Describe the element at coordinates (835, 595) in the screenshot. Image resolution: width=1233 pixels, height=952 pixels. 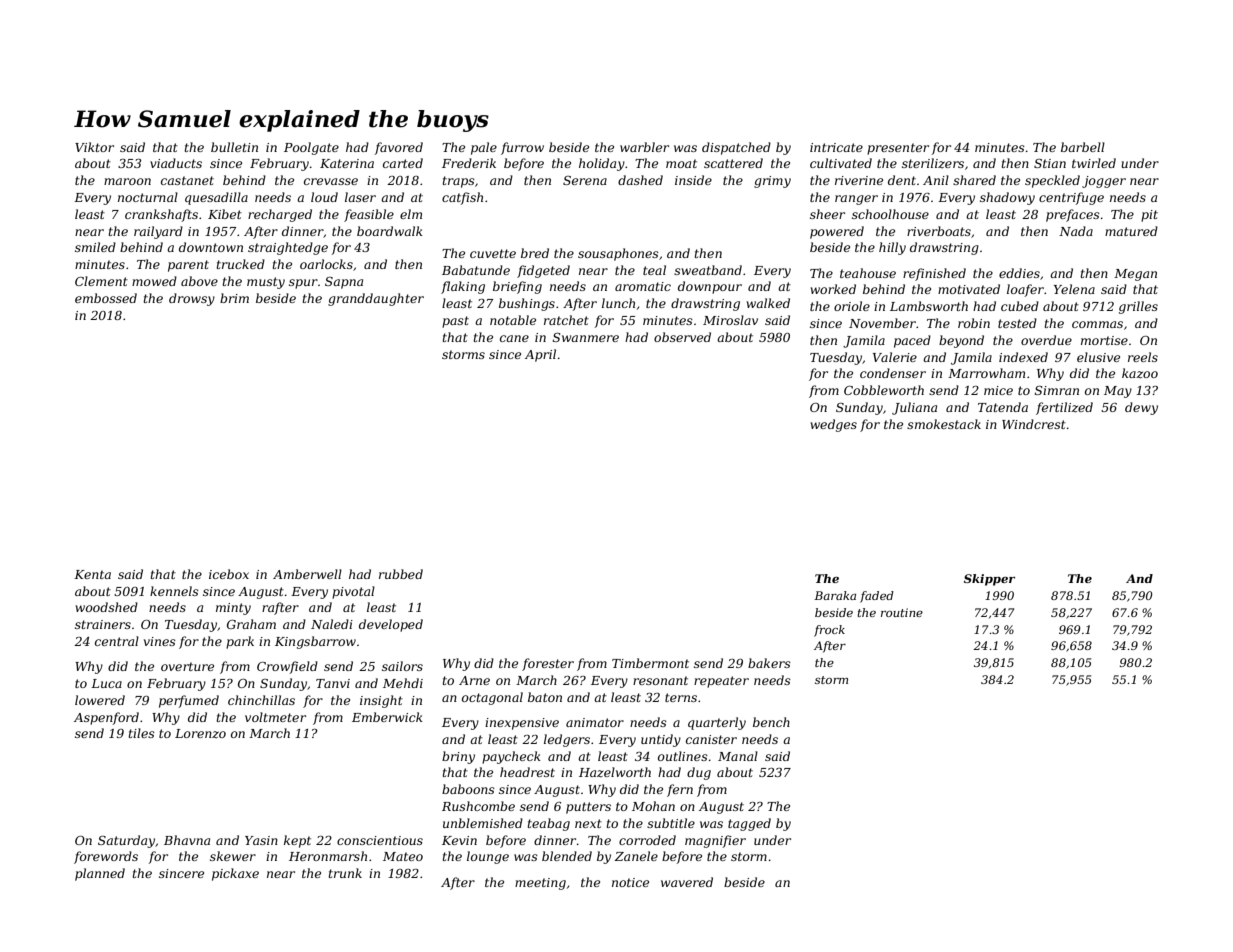
I see `Baraka` at that location.
